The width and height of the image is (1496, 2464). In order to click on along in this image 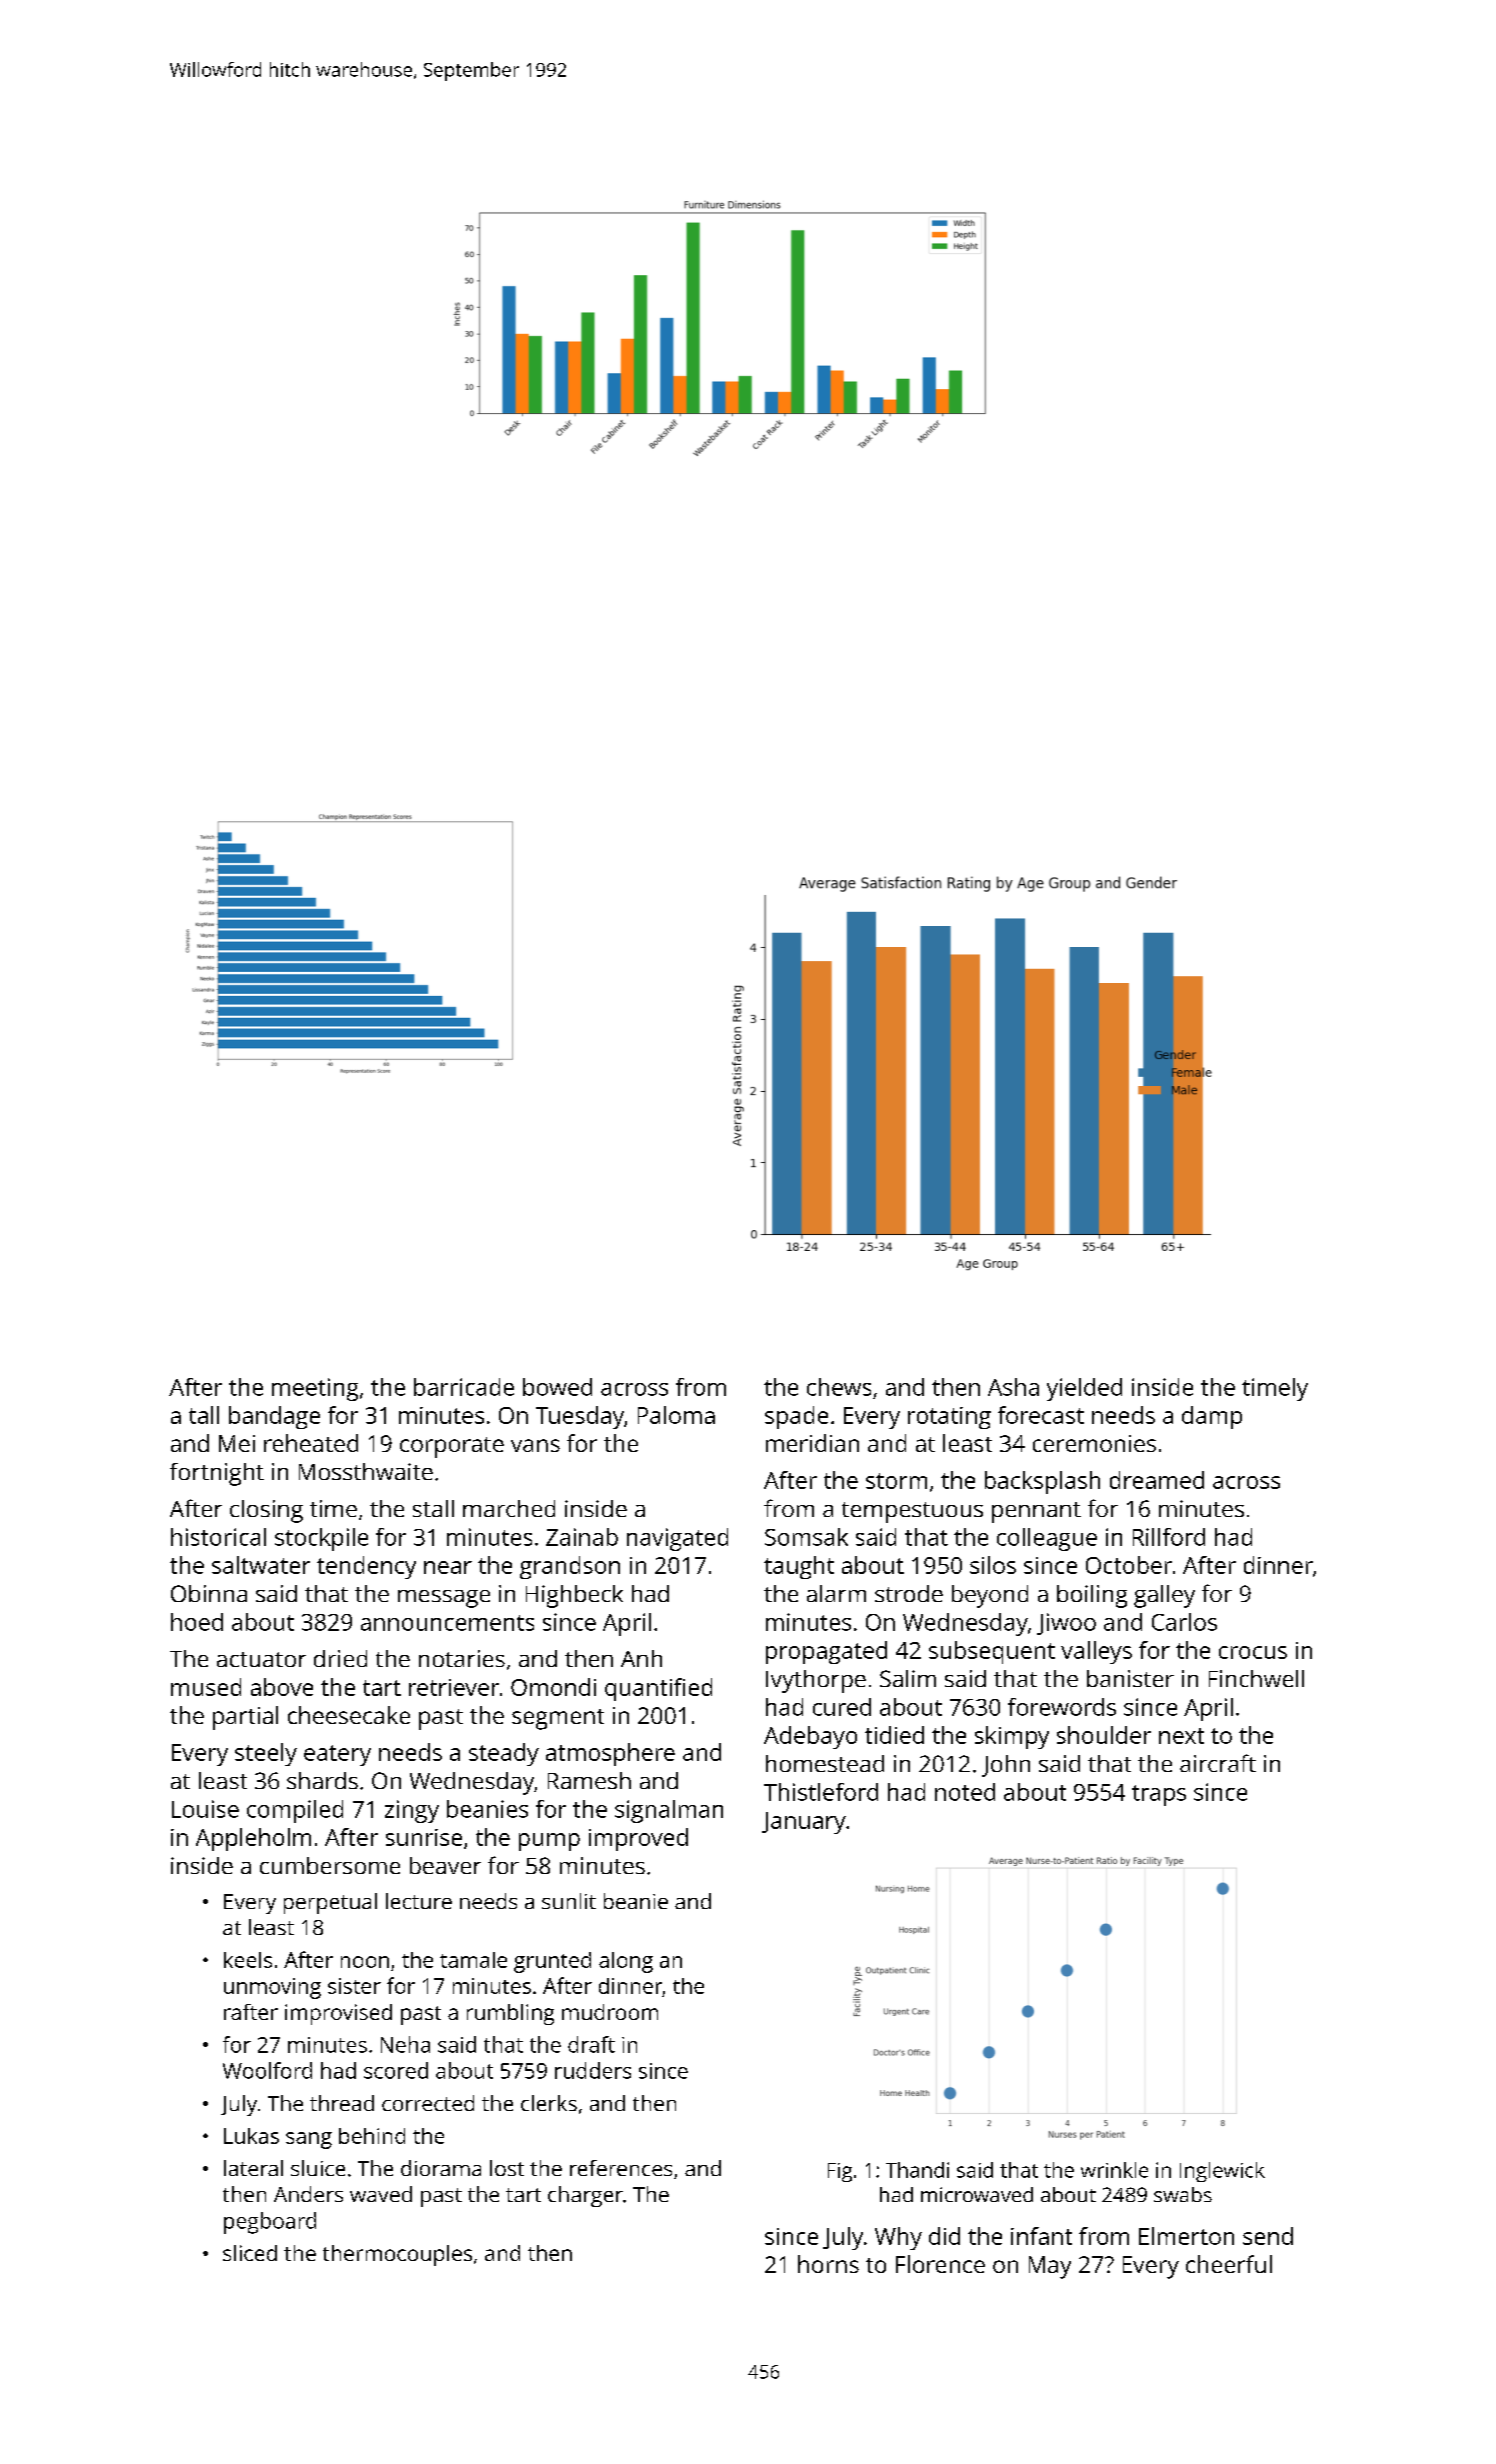, I will do `click(626, 1962)`.
